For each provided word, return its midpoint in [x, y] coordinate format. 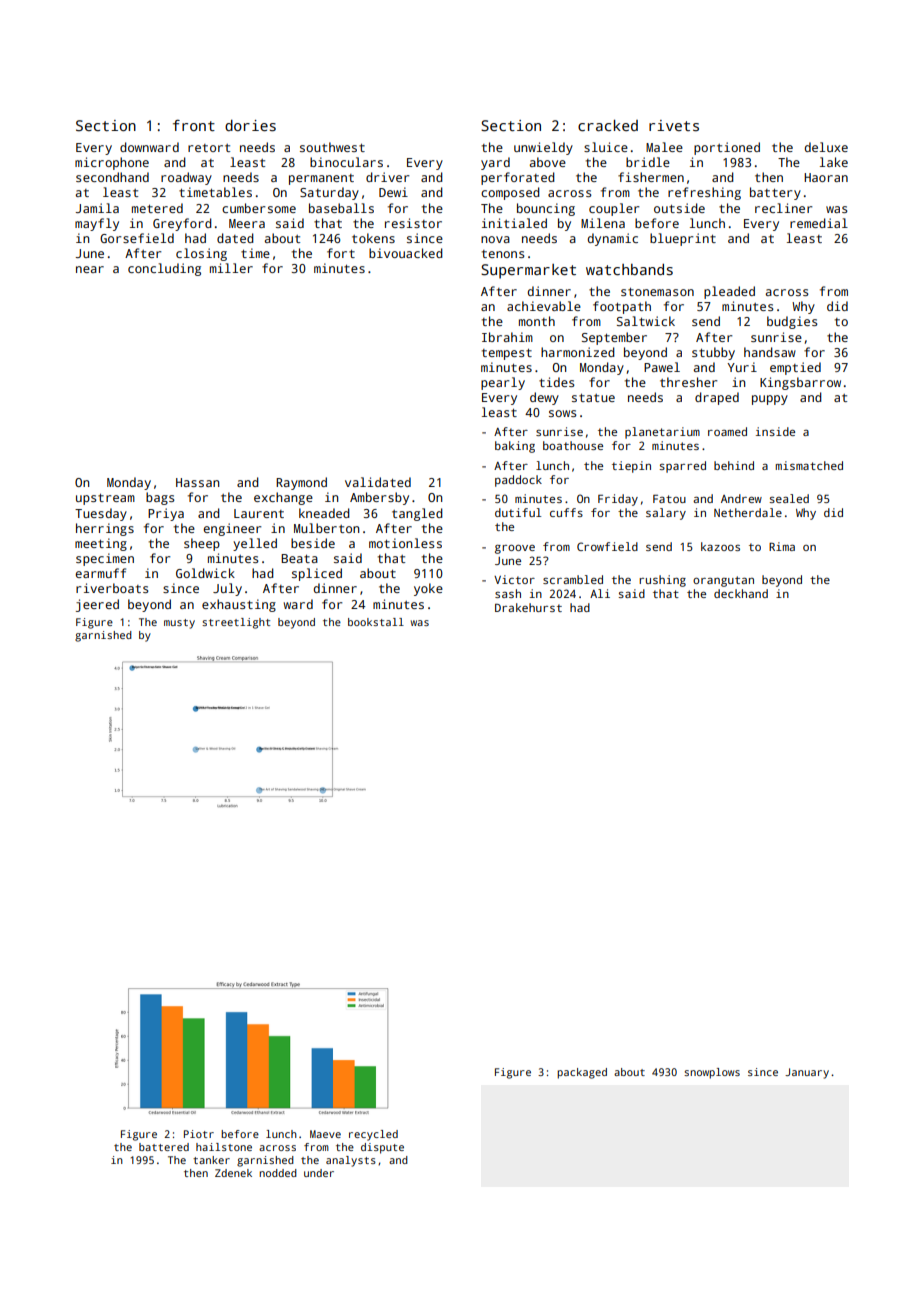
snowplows [712, 1073]
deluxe [826, 147]
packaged [582, 1073]
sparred [682, 467]
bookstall [376, 622]
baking [515, 447]
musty [179, 624]
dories [250, 125]
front [194, 125]
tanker [211, 1160]
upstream [105, 499]
